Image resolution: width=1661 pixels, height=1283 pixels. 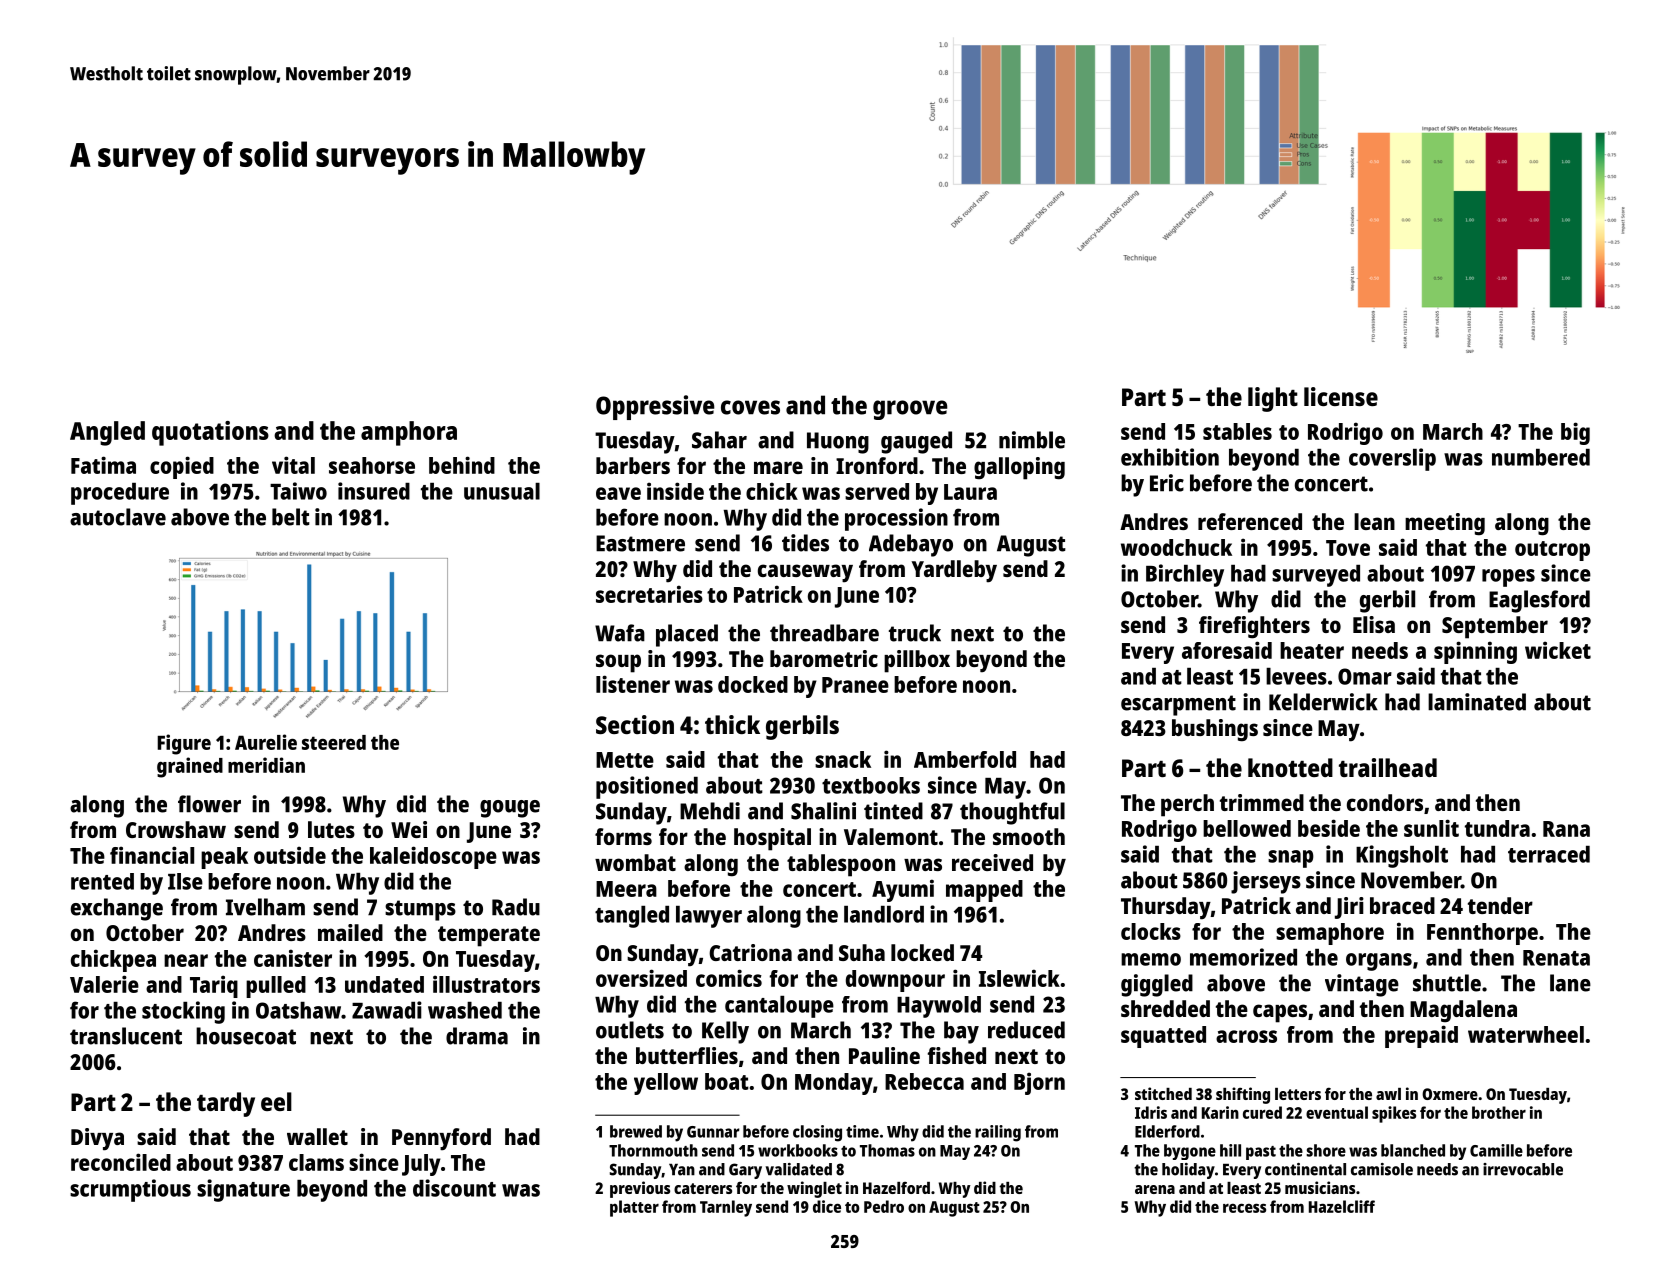 I want to click on ropes, so click(x=1508, y=578).
